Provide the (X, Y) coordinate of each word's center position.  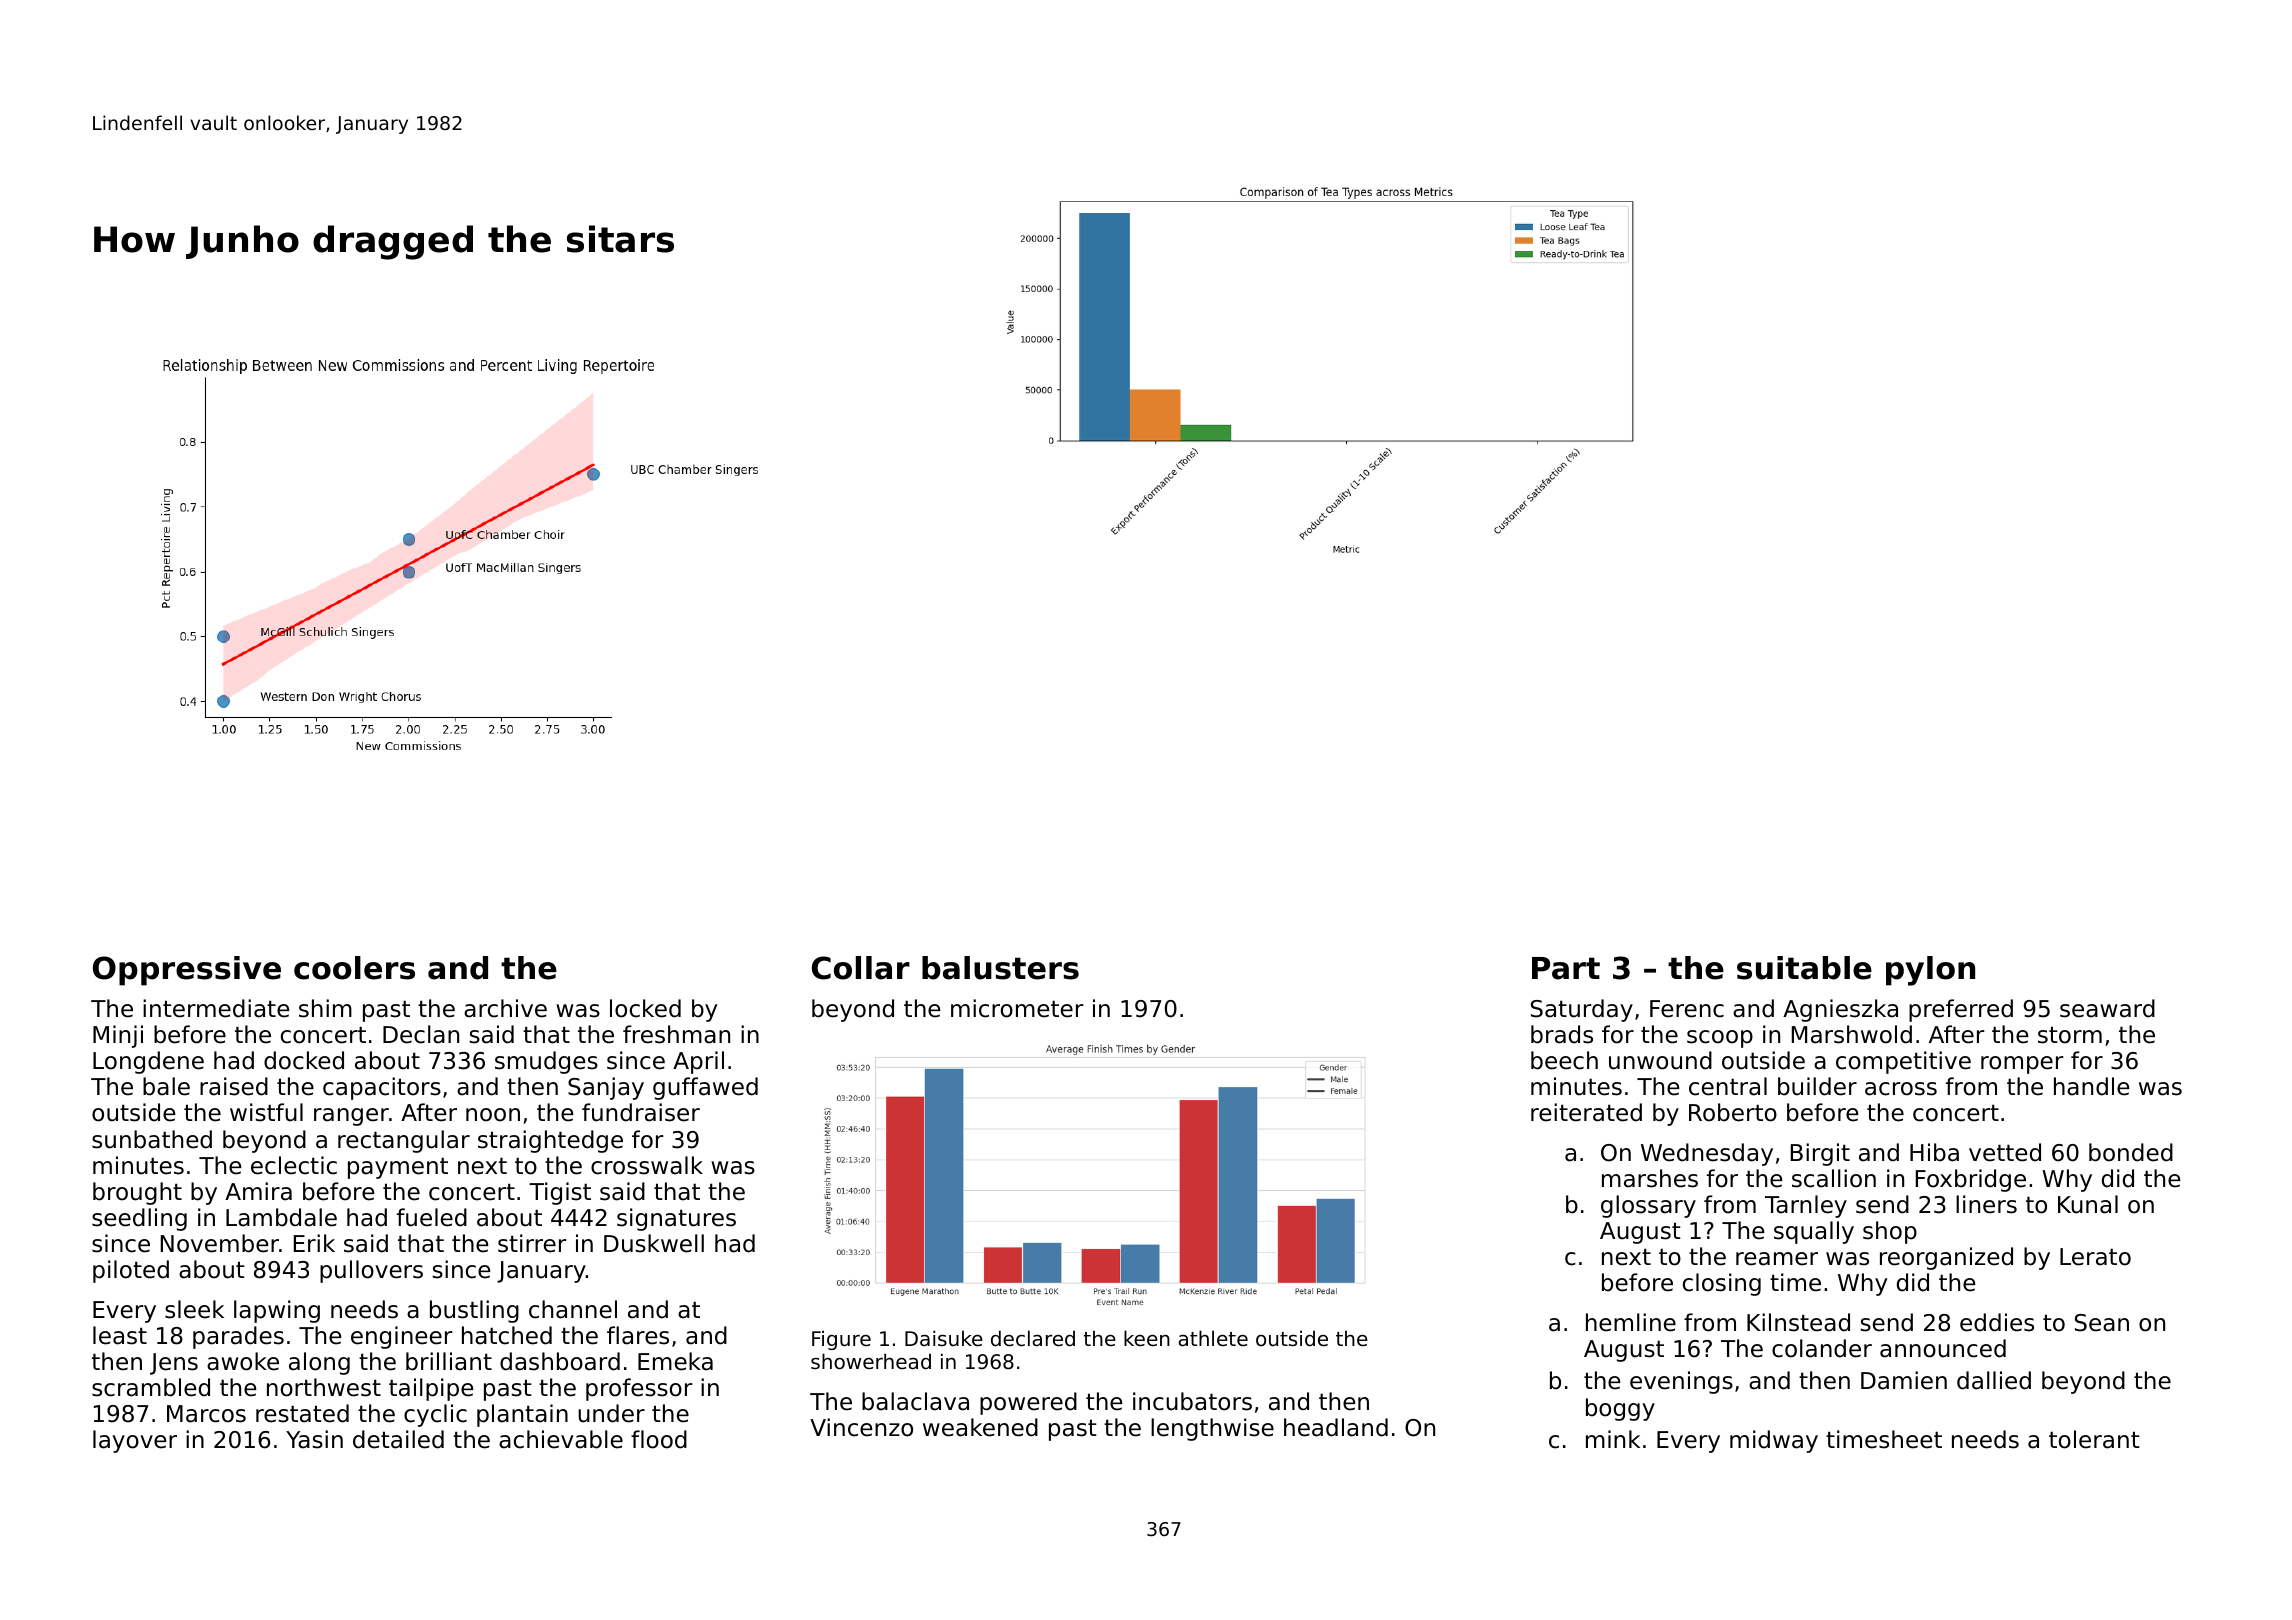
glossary (1648, 1206)
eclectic (294, 1165)
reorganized (1946, 1258)
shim (325, 1008)
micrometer (1017, 1008)
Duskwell (654, 1243)
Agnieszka (1840, 1010)
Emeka (675, 1361)
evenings (1681, 1382)
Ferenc (1687, 1009)
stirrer (532, 1243)
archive (505, 1008)
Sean (2102, 1323)
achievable (561, 1439)
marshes (1650, 1178)
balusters (1000, 968)
